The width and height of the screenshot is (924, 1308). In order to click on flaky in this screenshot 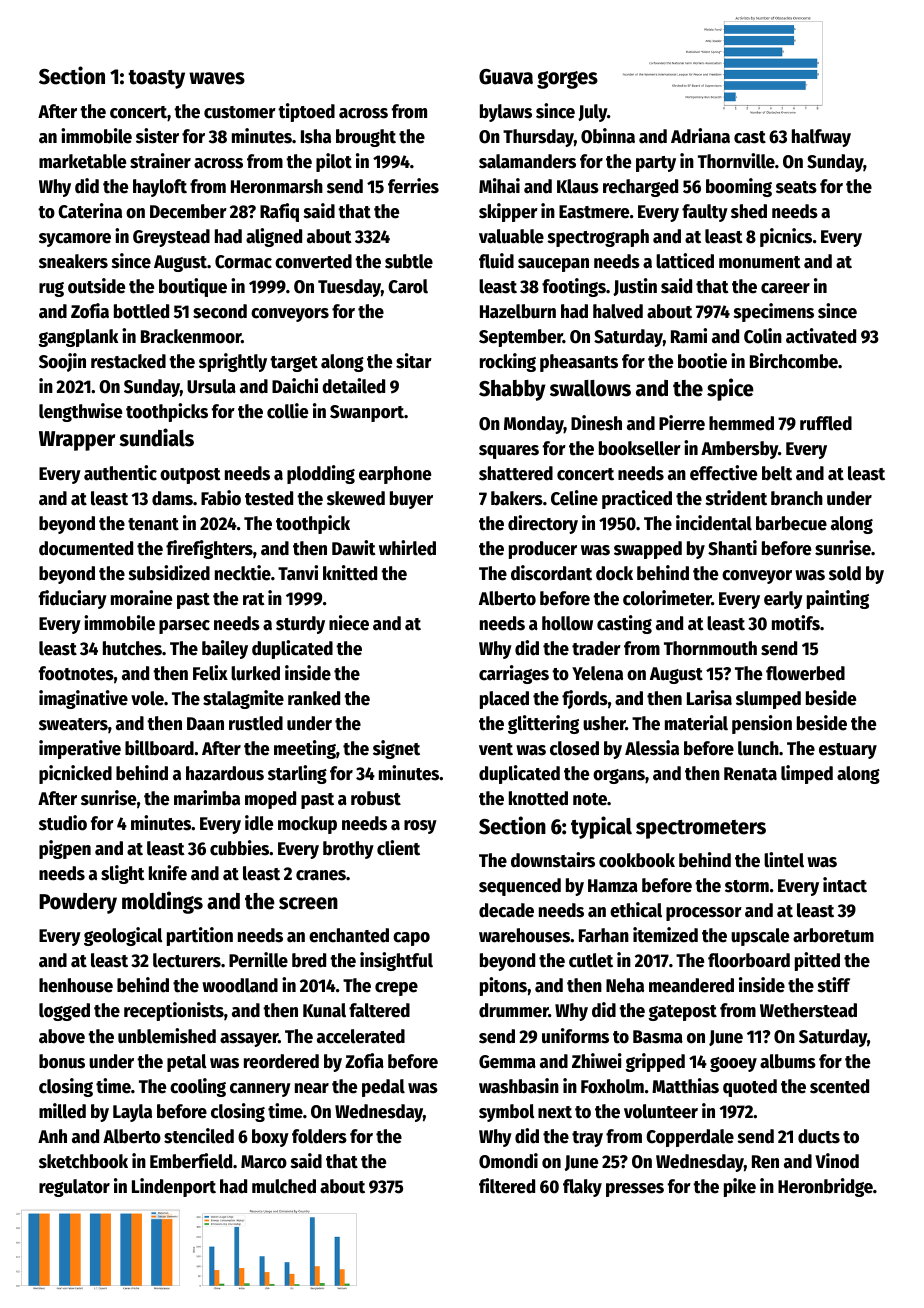, I will do `click(582, 1188)`.
